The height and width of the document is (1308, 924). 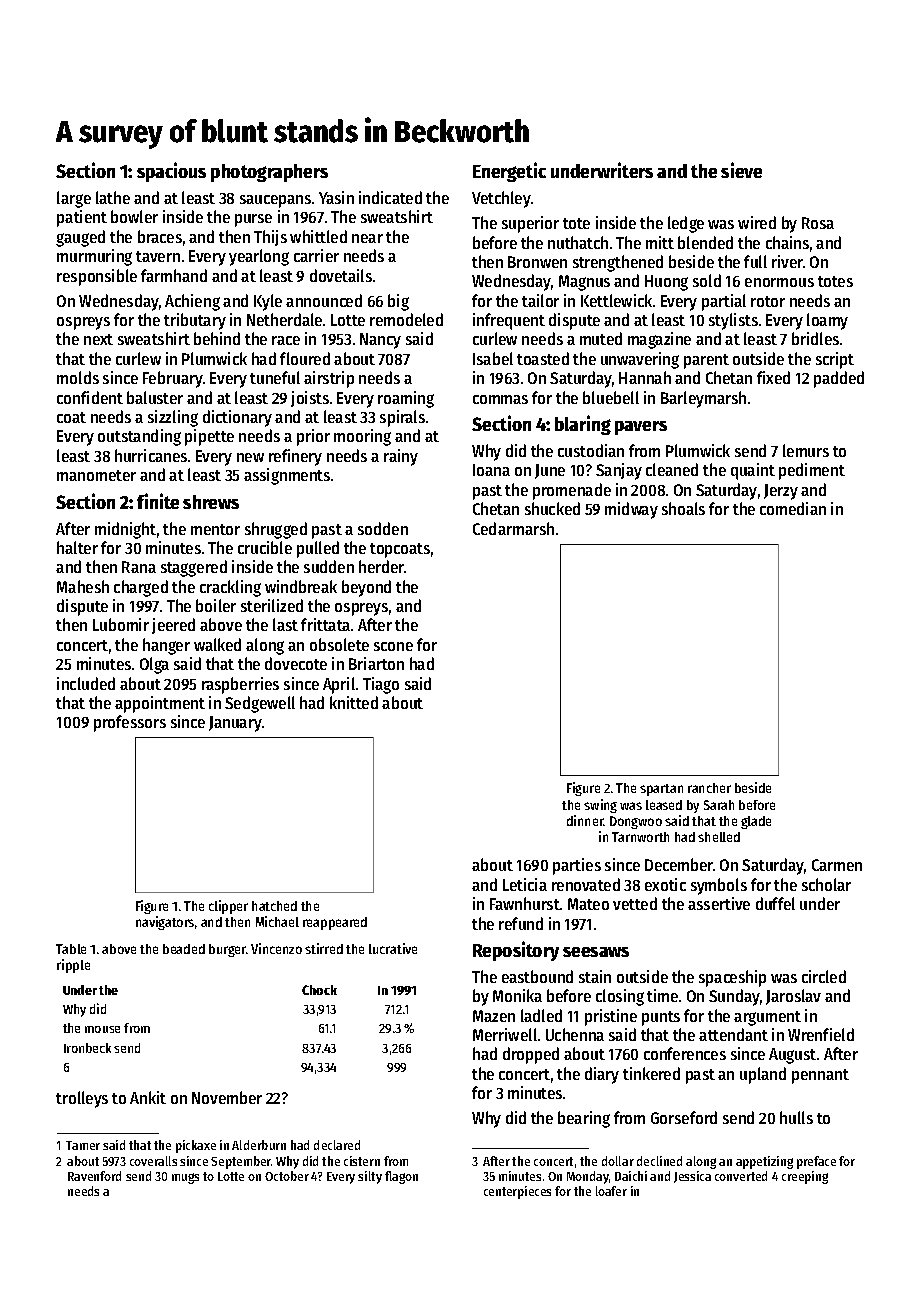 I want to click on walked, so click(x=217, y=644).
